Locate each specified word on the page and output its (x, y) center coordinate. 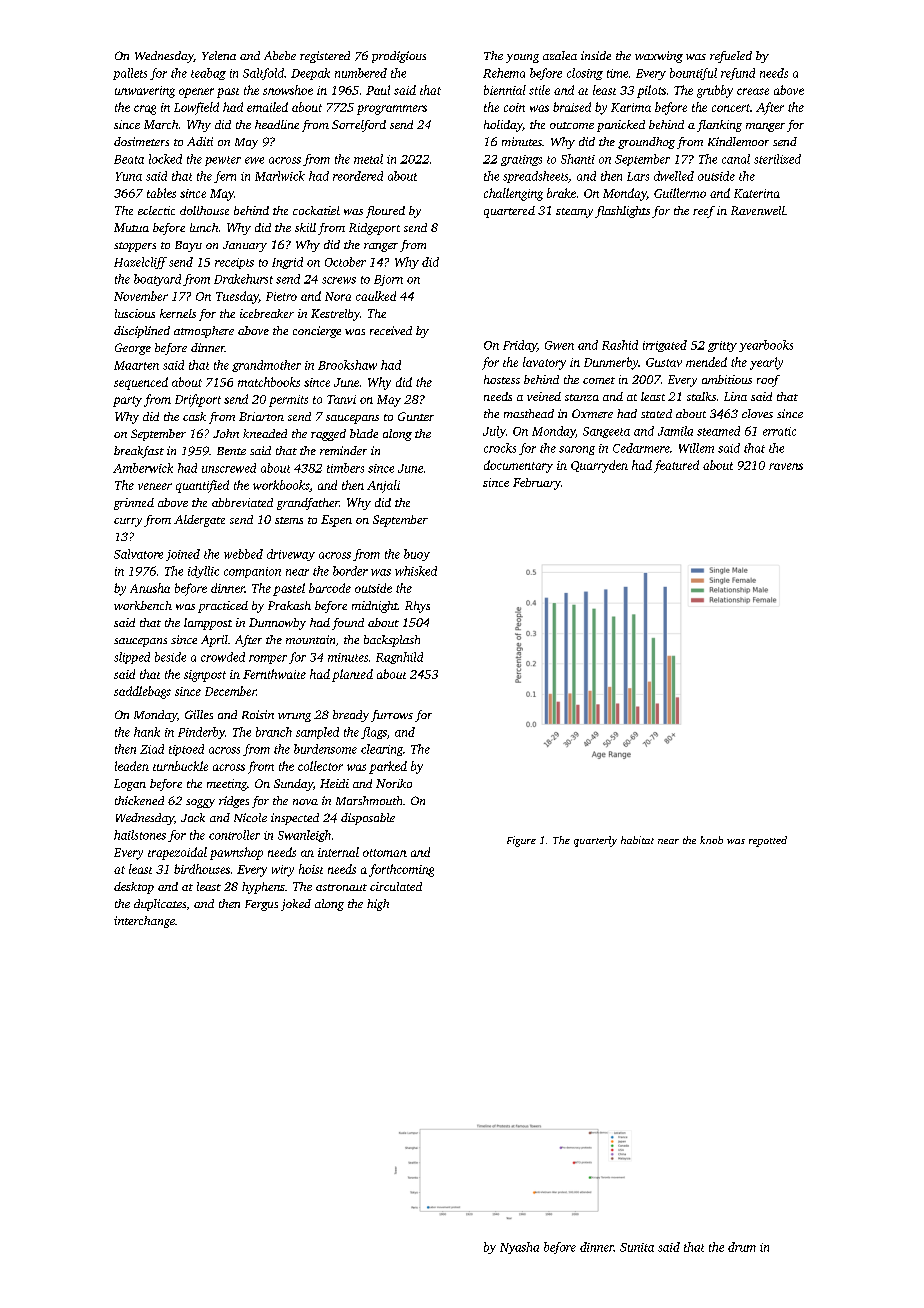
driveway (291, 555)
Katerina (757, 193)
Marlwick (280, 176)
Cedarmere (641, 448)
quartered (509, 212)
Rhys (417, 607)
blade (364, 433)
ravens (786, 466)
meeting (227, 785)
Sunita (637, 1247)
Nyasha (519, 1248)
